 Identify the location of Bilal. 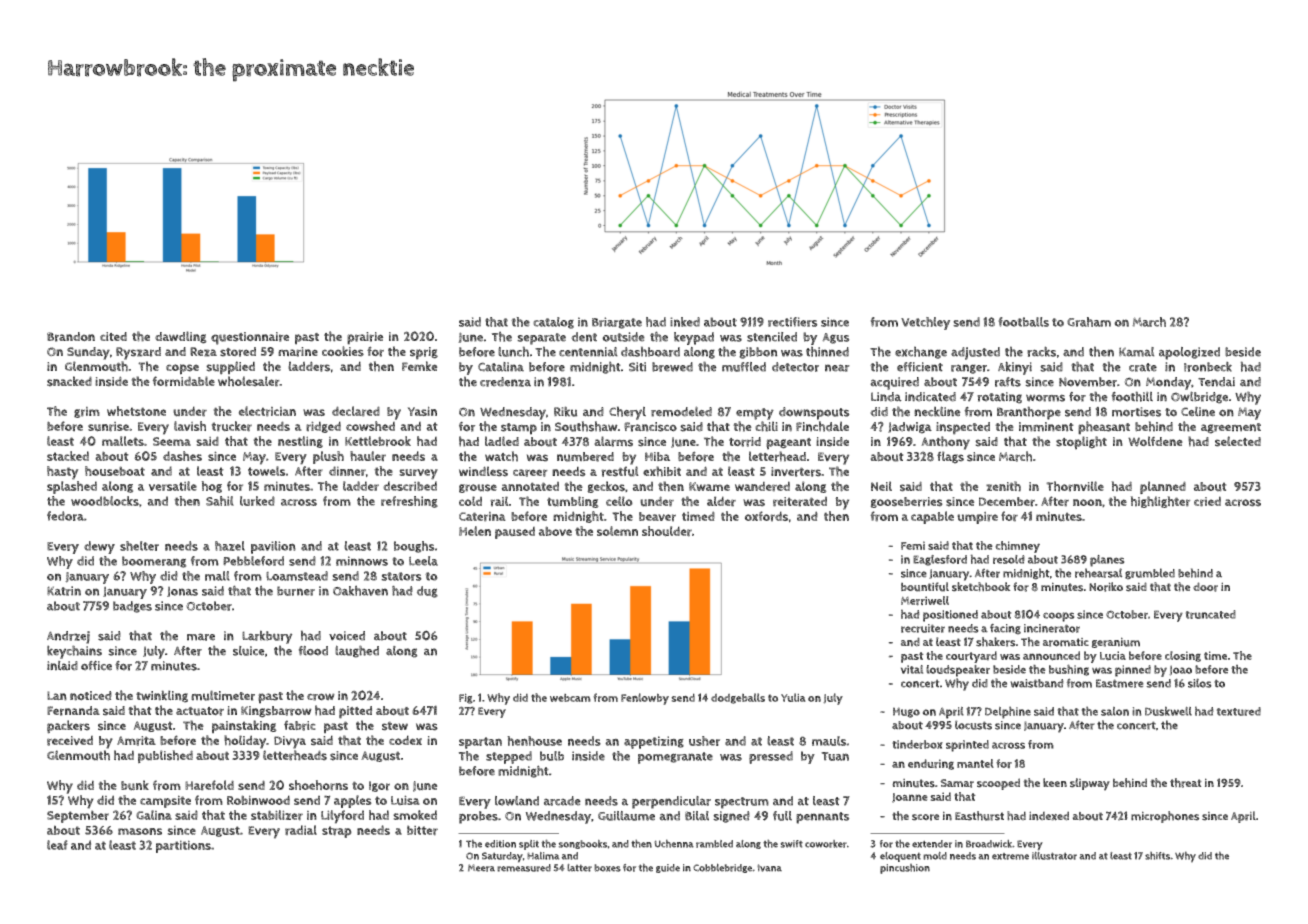
(697, 816).
